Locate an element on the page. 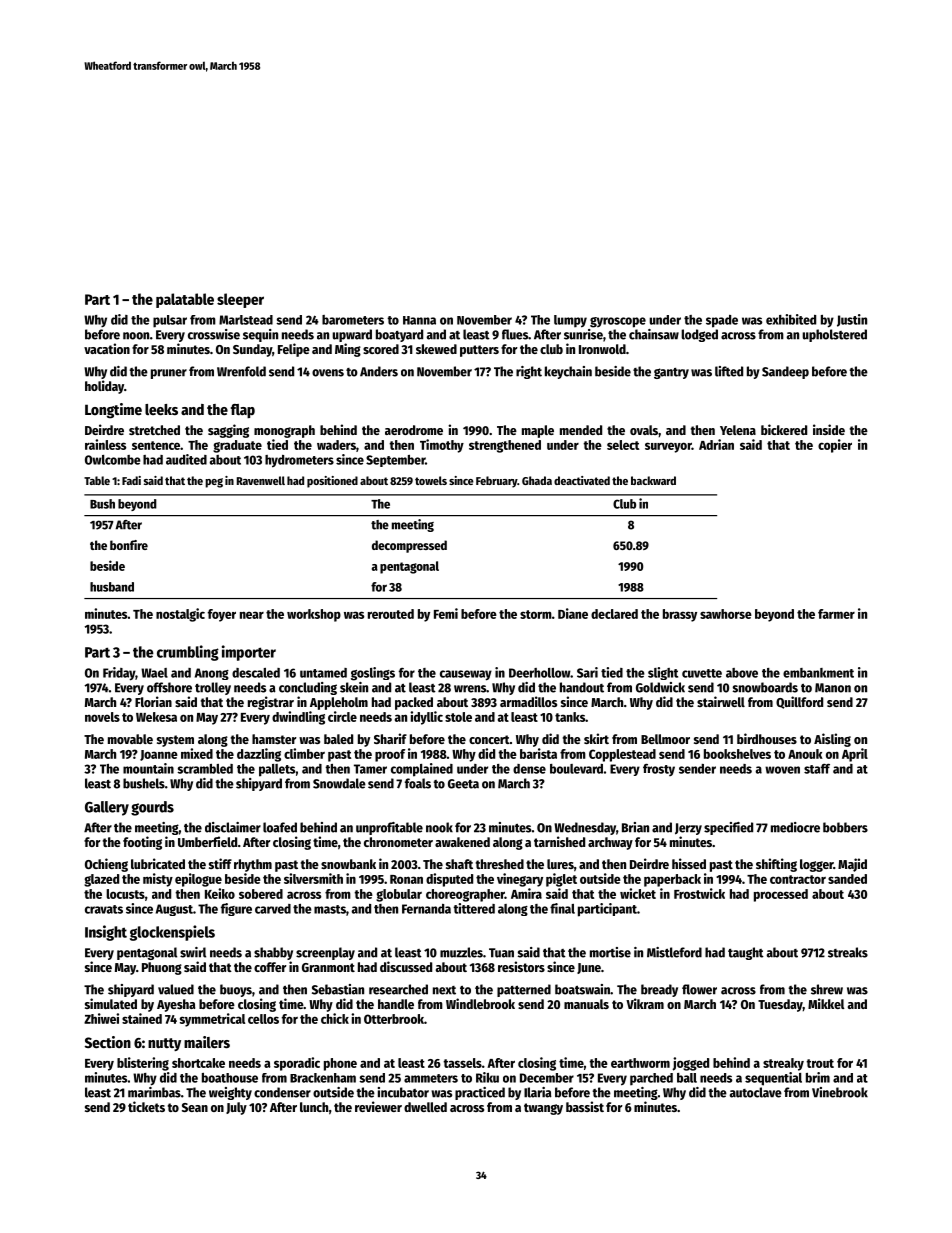 This page has height=1233, width=952. pruner is located at coordinates (169, 374).
